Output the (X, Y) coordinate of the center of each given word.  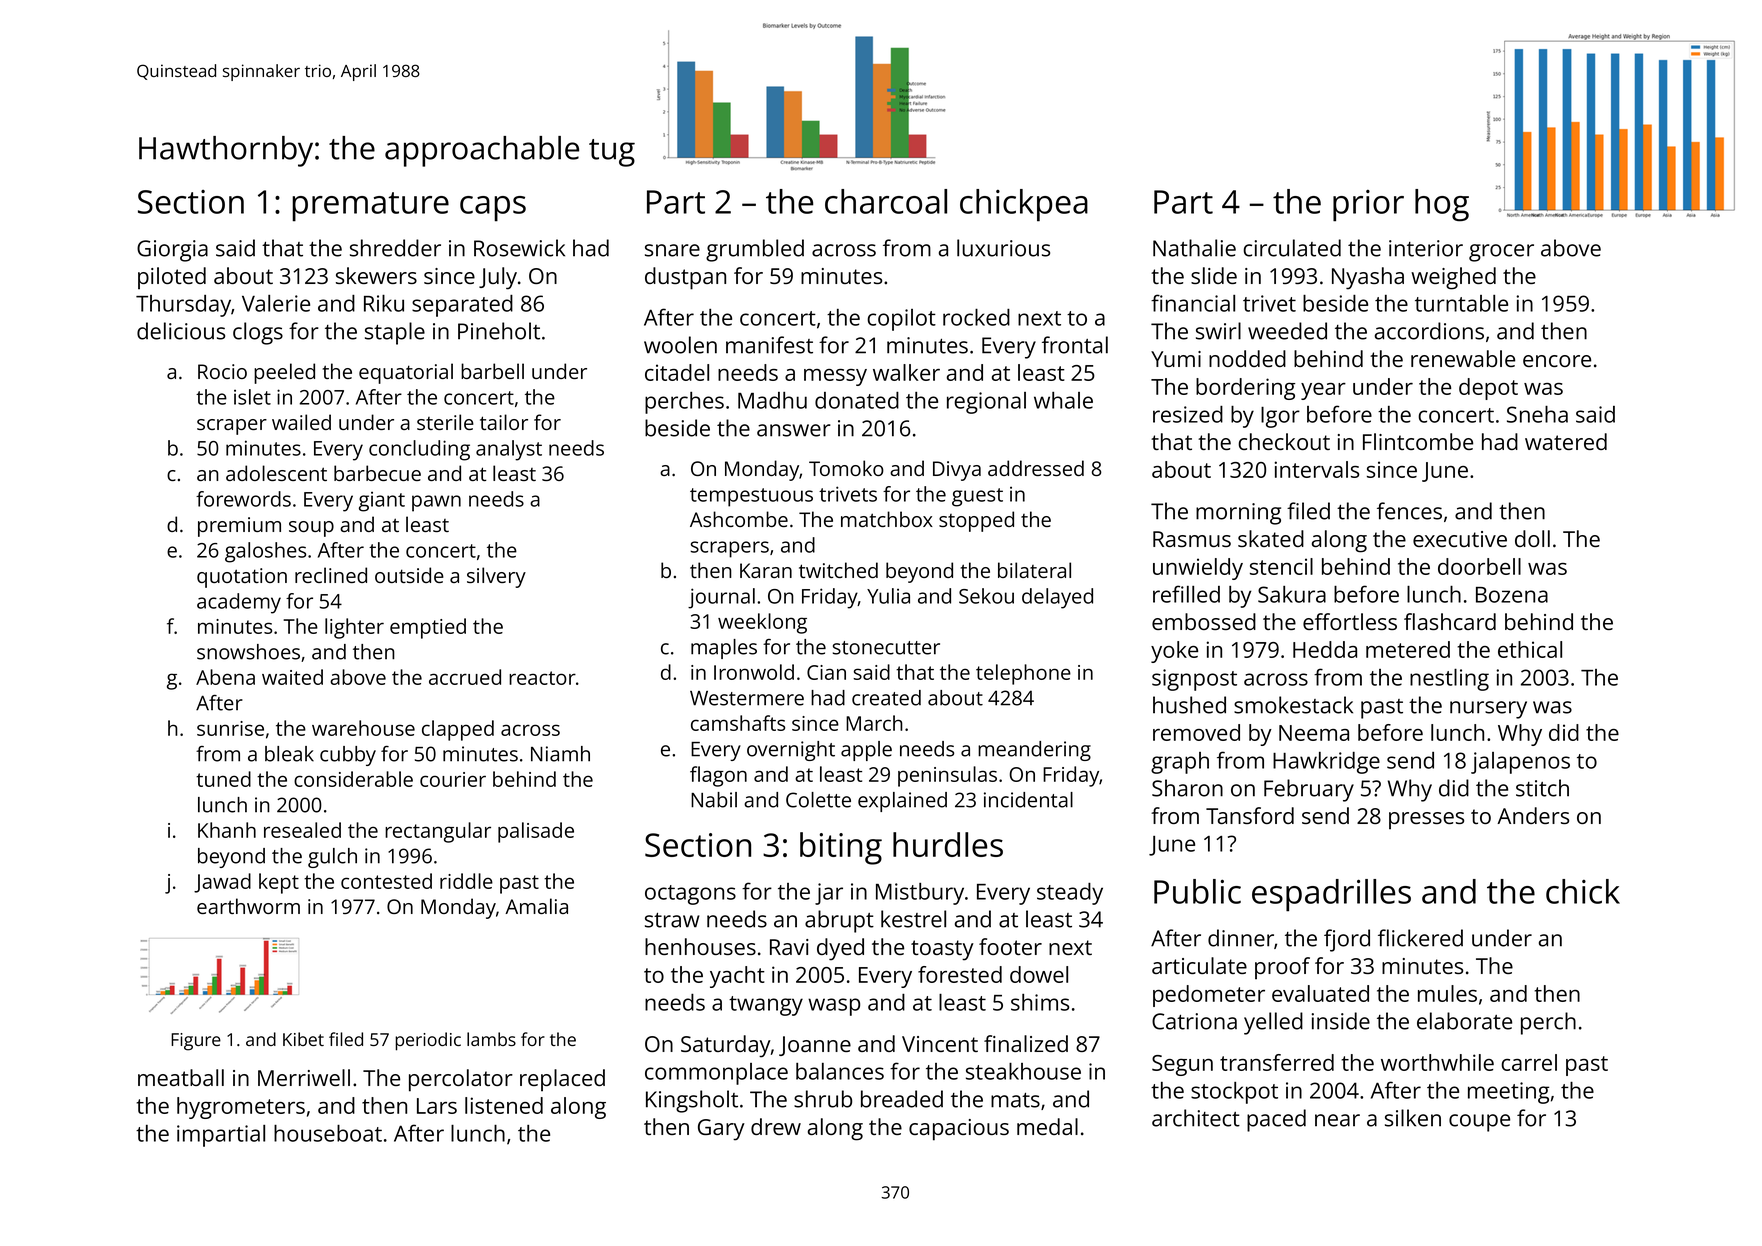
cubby (348, 756)
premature (370, 207)
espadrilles (1331, 895)
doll (1532, 538)
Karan (766, 570)
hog (1442, 205)
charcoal (886, 201)
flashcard (1450, 621)
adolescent (276, 473)
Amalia (536, 906)
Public (1197, 891)
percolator (461, 1080)
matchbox (887, 519)
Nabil (714, 800)
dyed (840, 949)
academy (239, 603)
